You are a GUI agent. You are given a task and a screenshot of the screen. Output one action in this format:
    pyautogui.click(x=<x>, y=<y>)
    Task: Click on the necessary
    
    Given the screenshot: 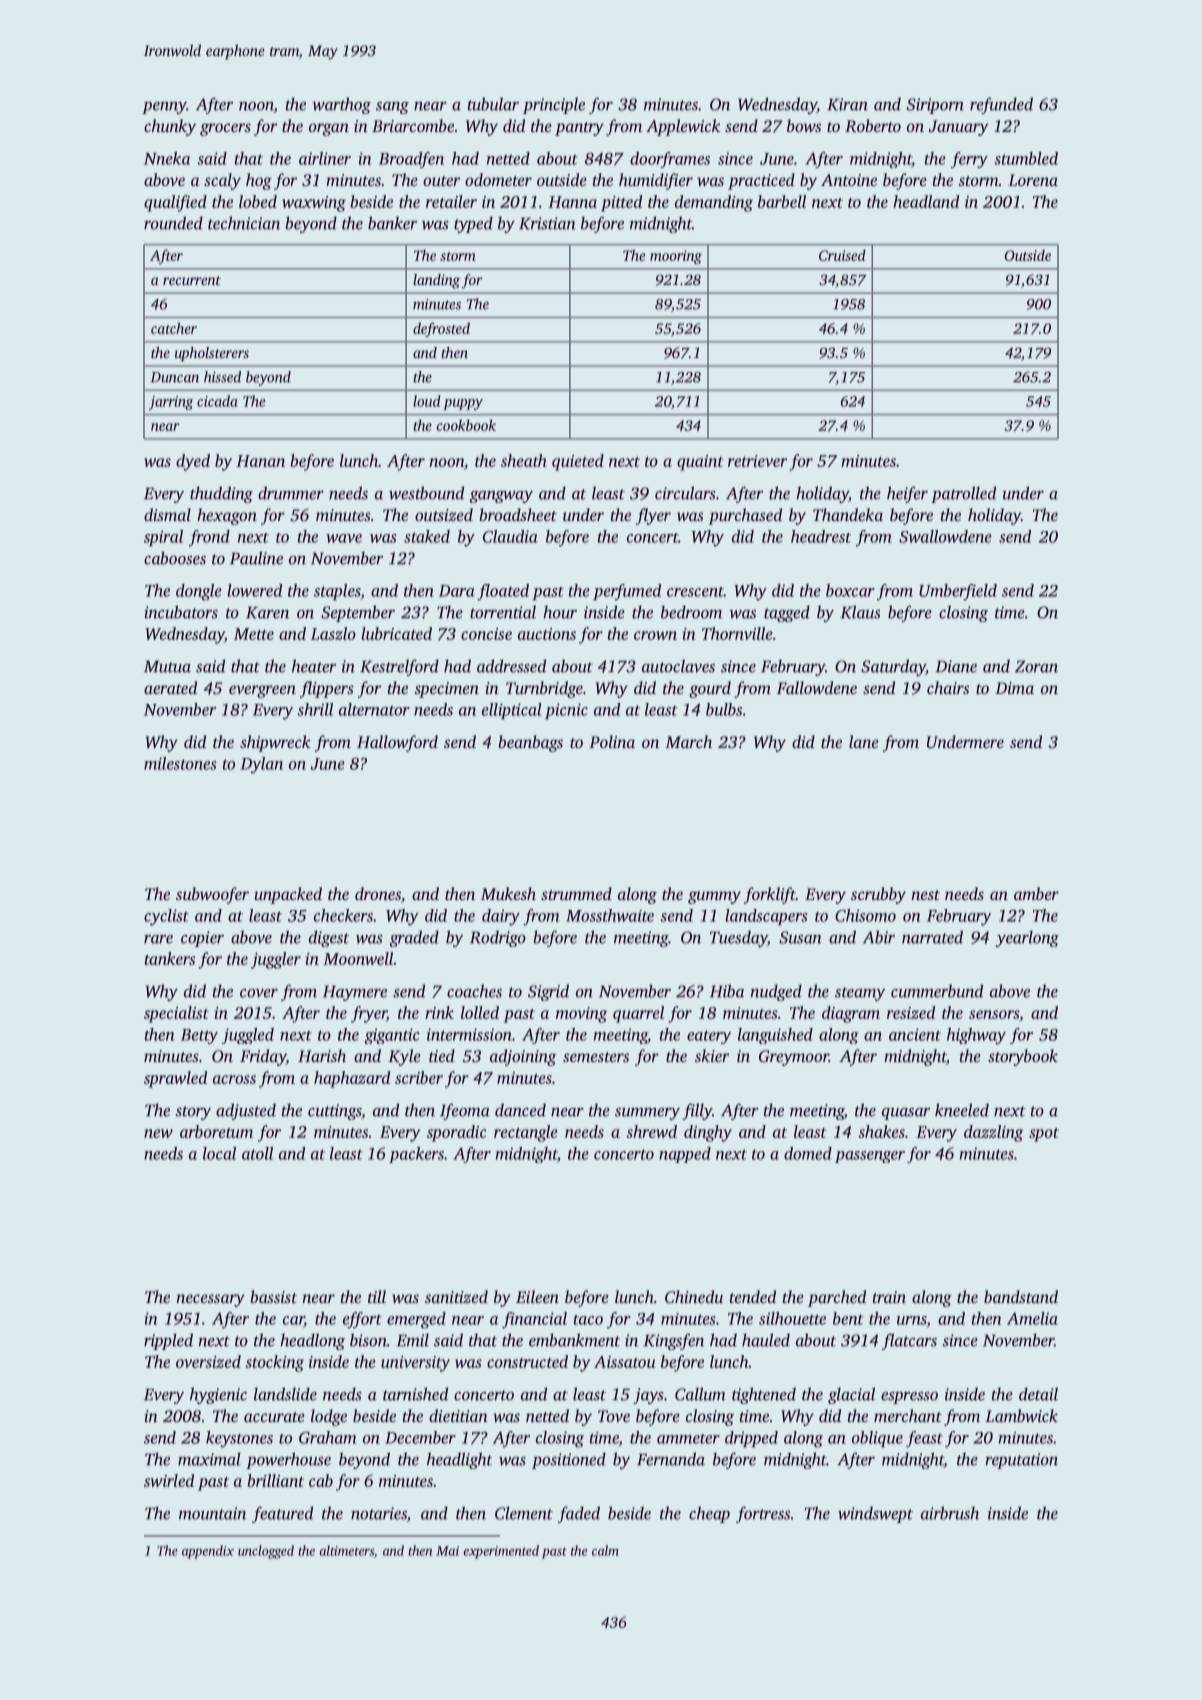 What is the action you would take?
    pyautogui.click(x=210, y=1300)
